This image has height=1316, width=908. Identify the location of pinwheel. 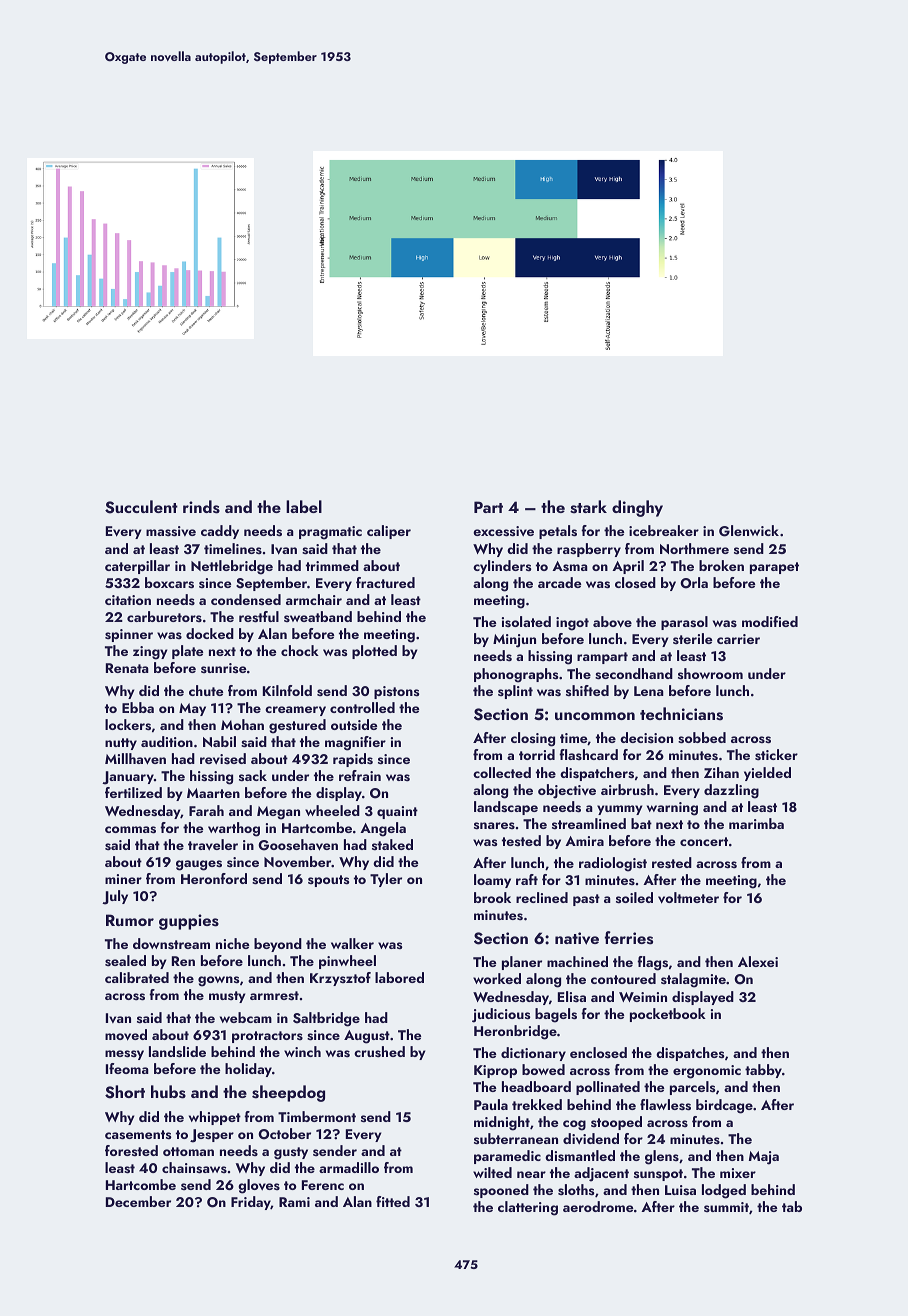
(347, 962).
